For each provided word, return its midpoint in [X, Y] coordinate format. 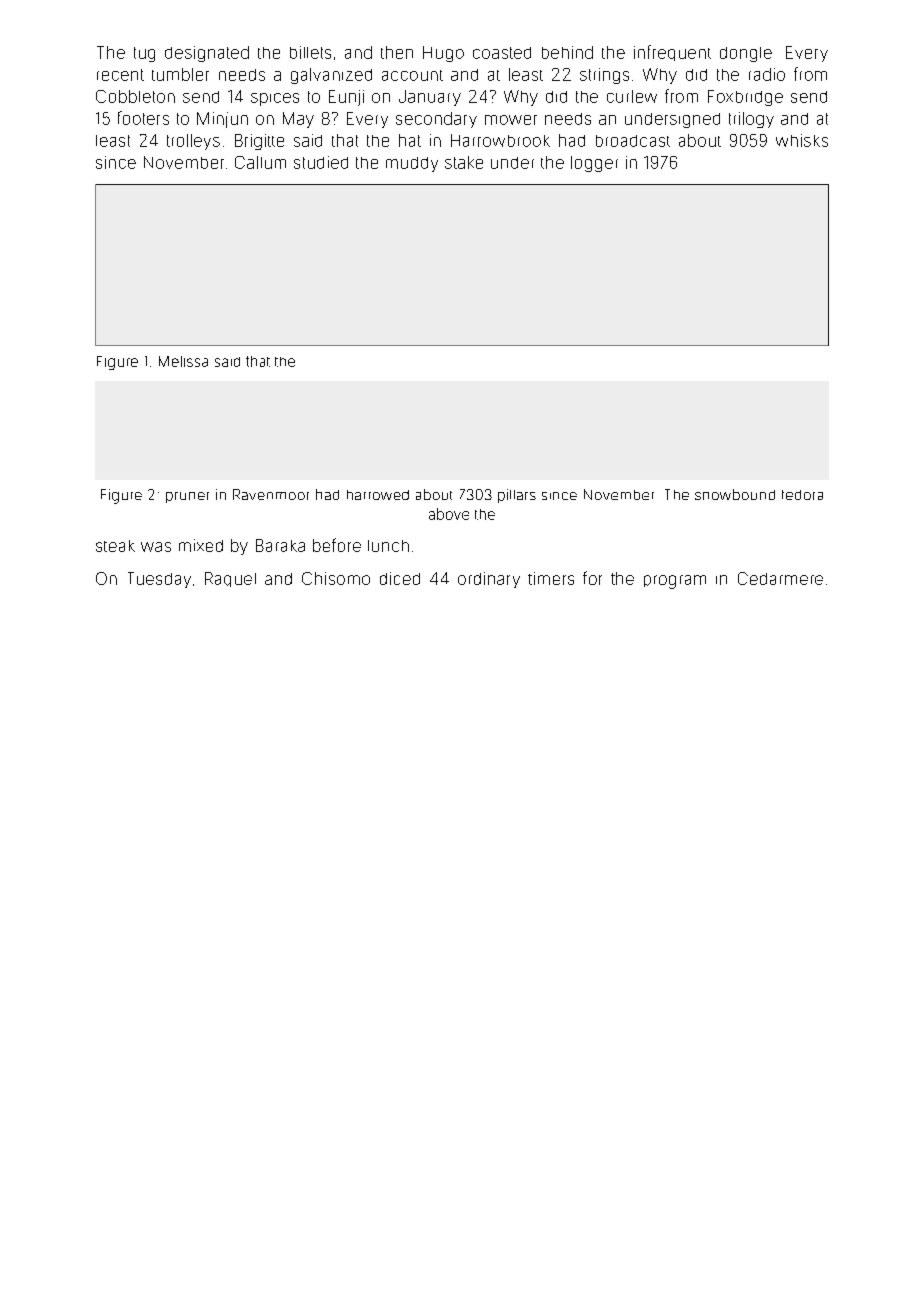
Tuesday [159, 580]
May [298, 120]
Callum [260, 162]
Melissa [183, 361]
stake [464, 162]
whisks [802, 140]
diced [400, 578]
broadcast [633, 141]
